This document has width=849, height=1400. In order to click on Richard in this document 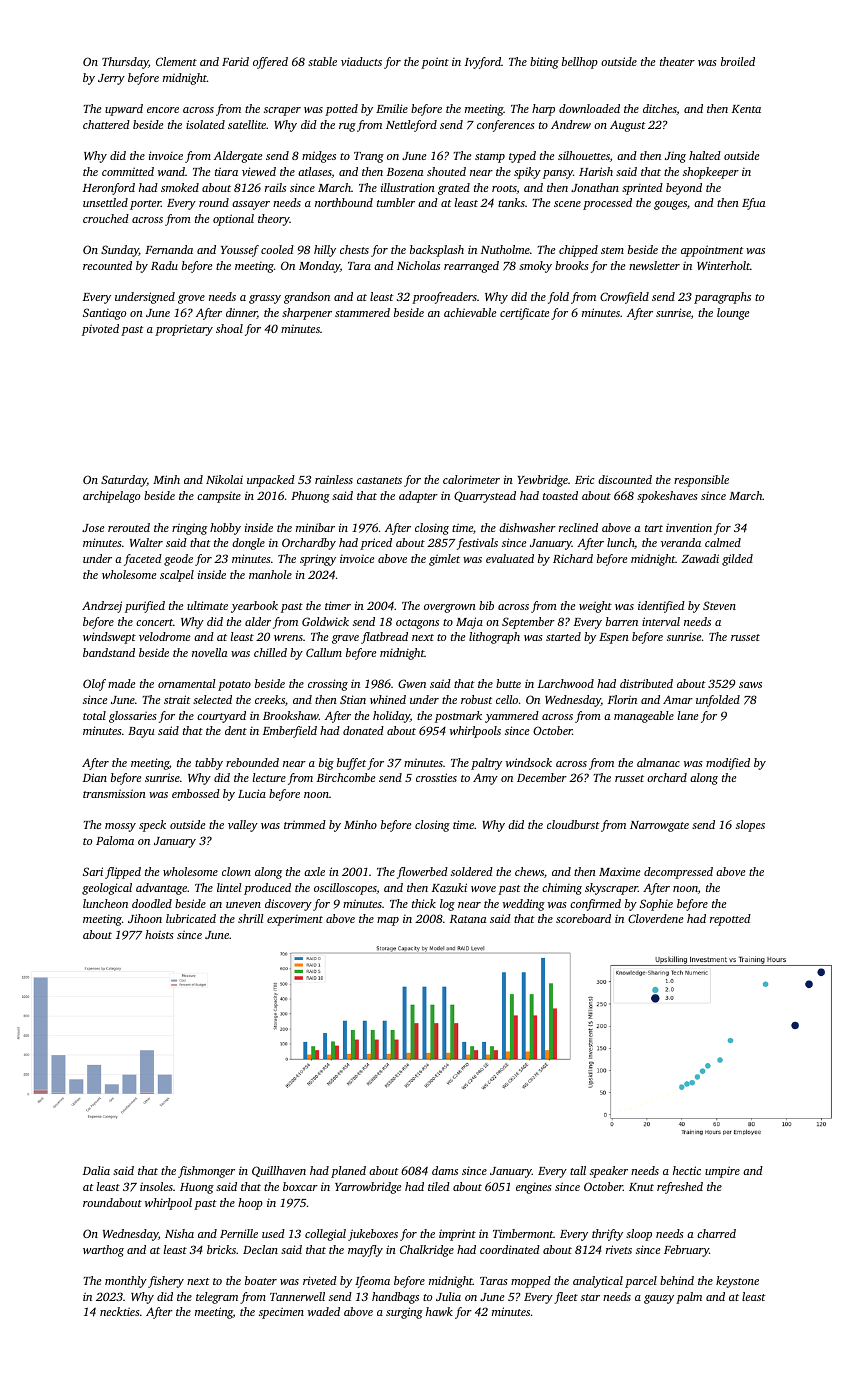, I will do `click(573, 558)`.
